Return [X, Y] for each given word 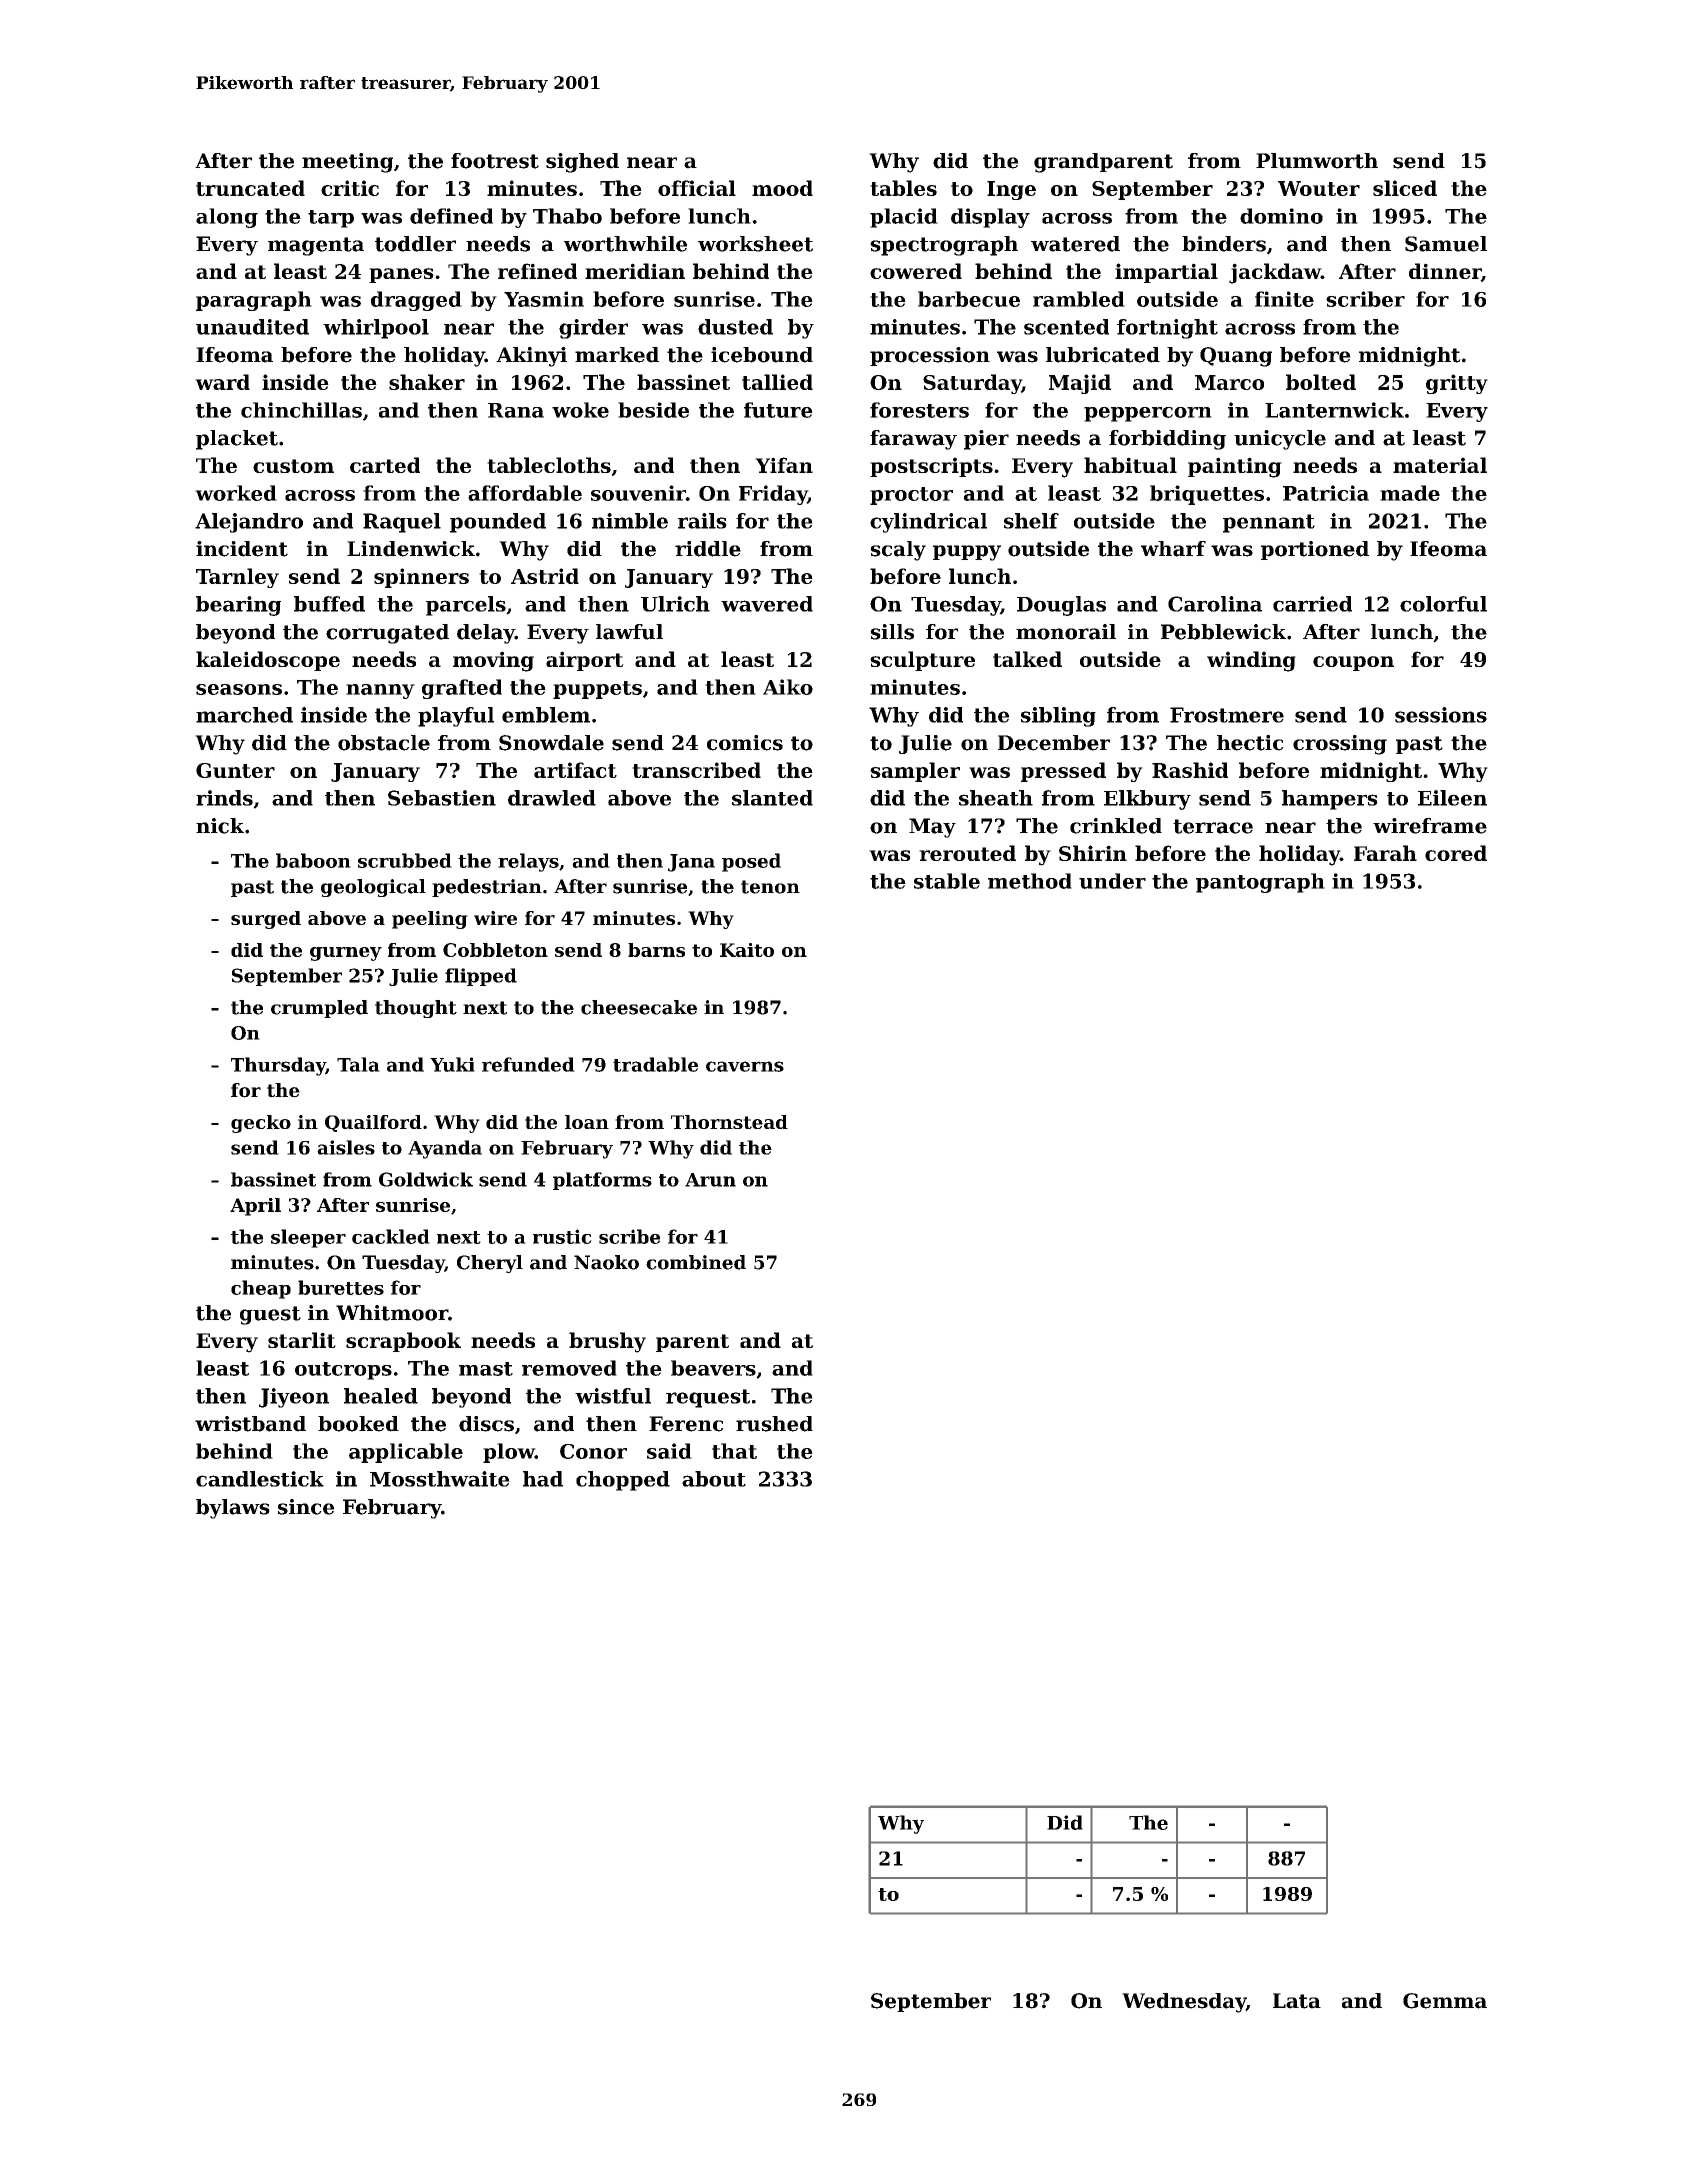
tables [903, 188]
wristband [250, 1424]
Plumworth [1317, 161]
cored [1456, 853]
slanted [772, 798]
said [669, 1451]
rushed [774, 1424]
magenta [316, 246]
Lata [1297, 2001]
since [306, 1507]
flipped [481, 977]
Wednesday [1184, 2003]
